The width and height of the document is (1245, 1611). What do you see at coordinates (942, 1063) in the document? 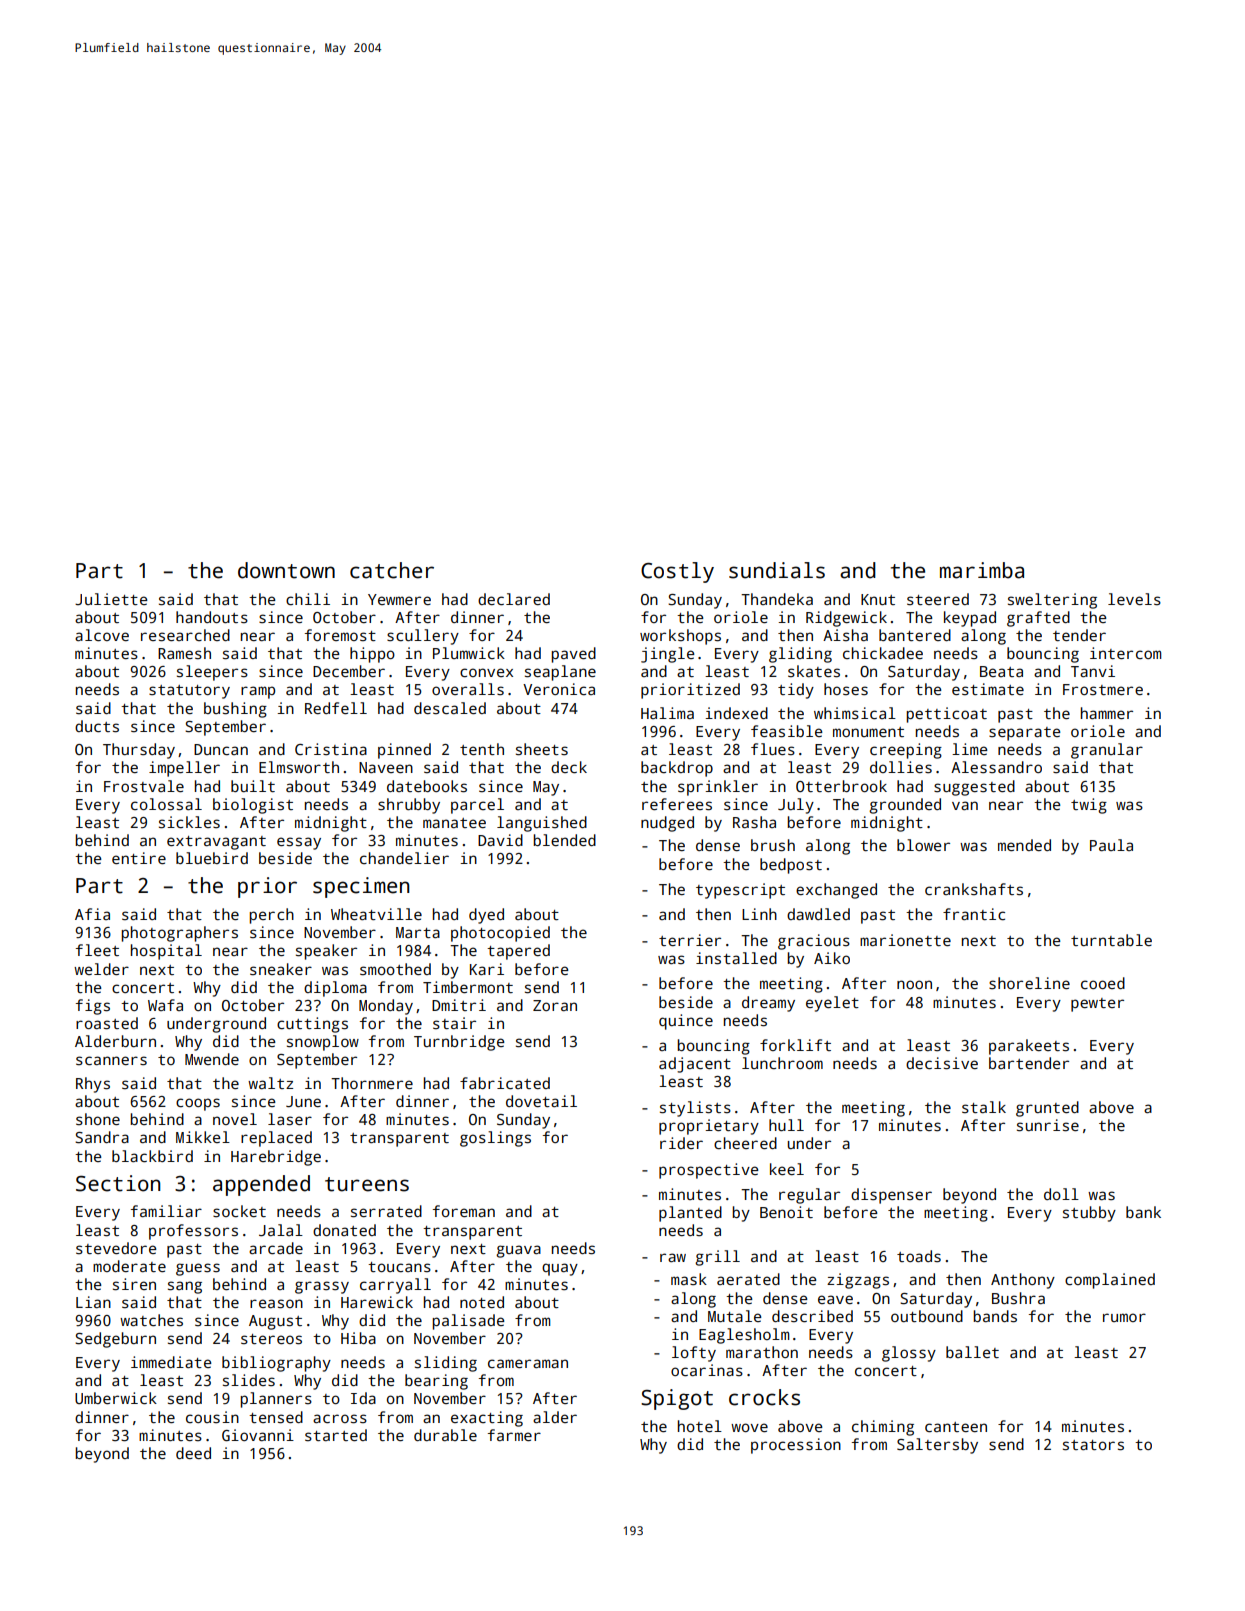
I see `decisive` at bounding box center [942, 1063].
